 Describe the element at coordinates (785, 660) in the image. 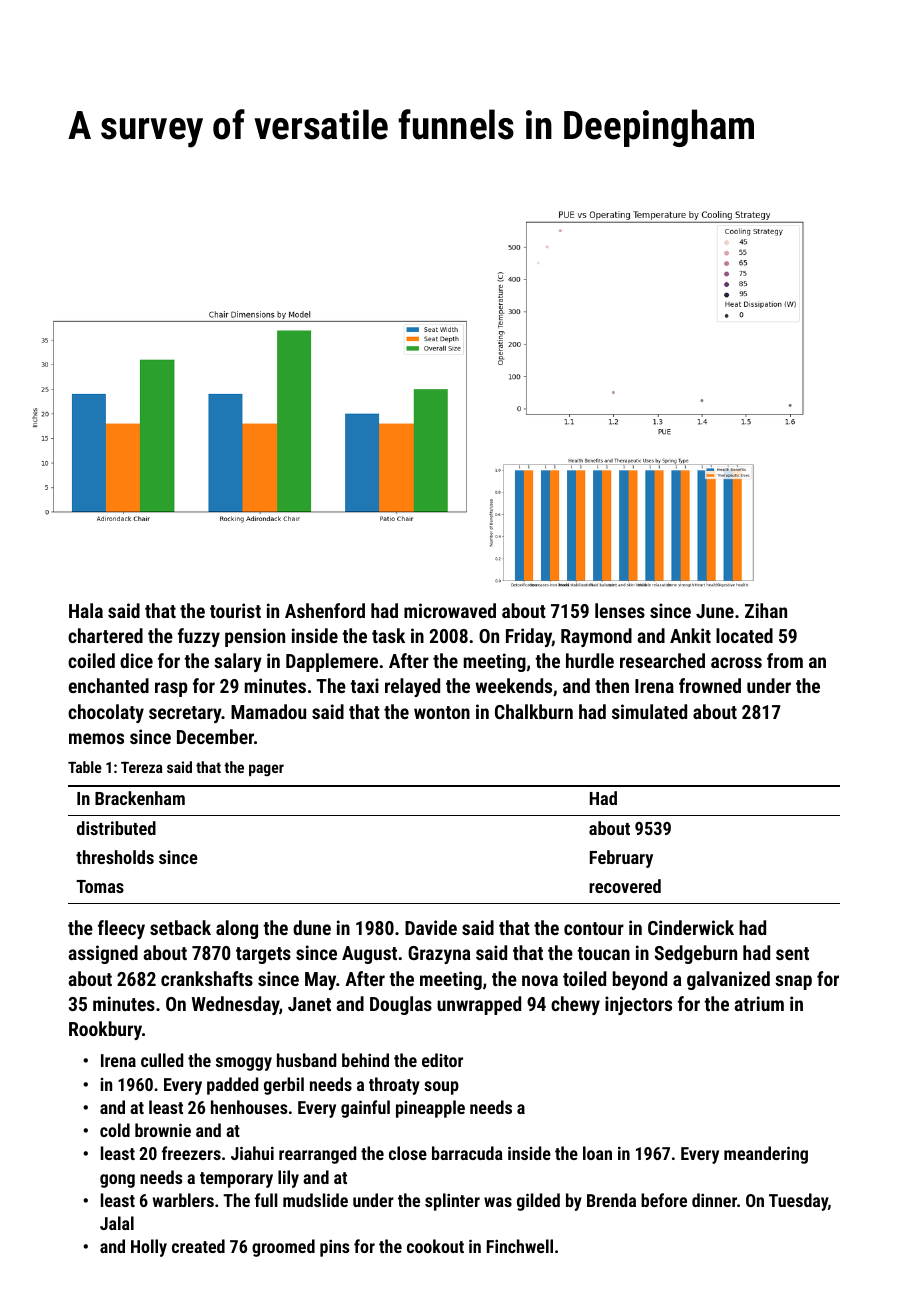

I see `from` at that location.
